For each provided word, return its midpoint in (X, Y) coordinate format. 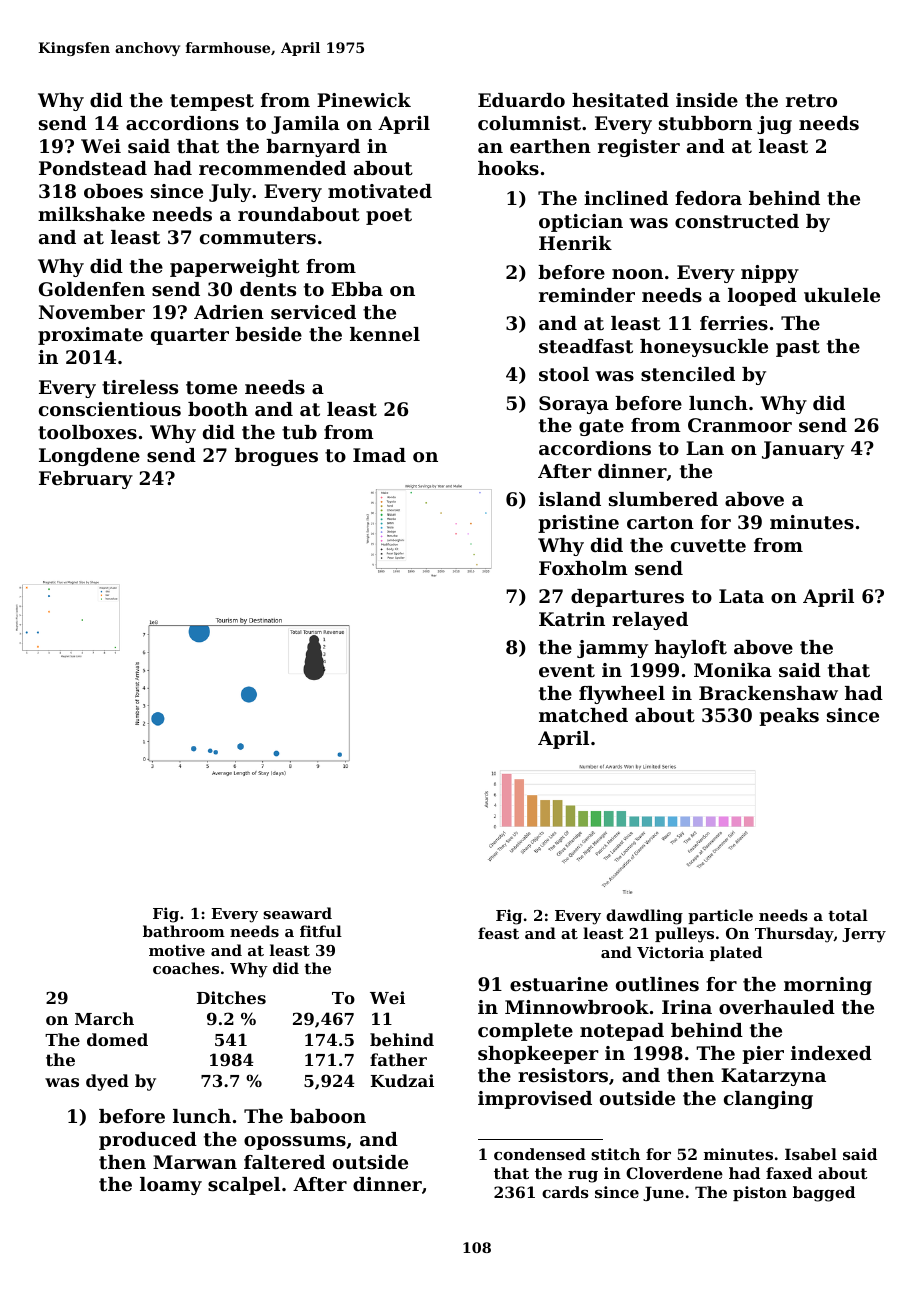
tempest (212, 102)
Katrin (572, 619)
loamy (171, 1186)
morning (828, 986)
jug (774, 125)
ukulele (842, 295)
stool (564, 374)
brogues (276, 457)
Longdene (89, 457)
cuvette (708, 546)
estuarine (559, 984)
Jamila (305, 125)
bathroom (184, 931)
